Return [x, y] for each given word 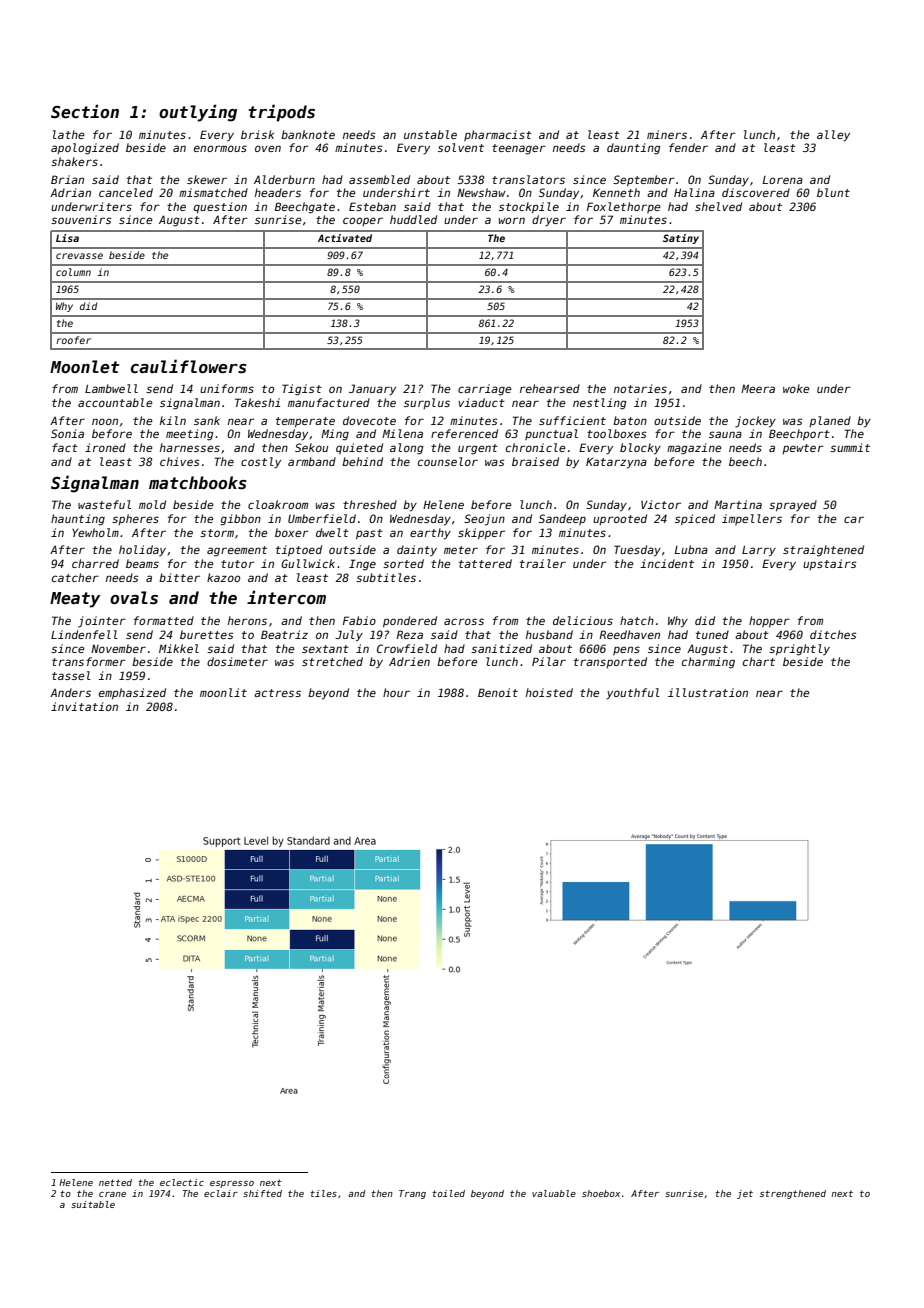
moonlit [223, 692]
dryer [549, 221]
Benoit [498, 692]
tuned [712, 634]
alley [833, 136]
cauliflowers [189, 366]
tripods [281, 113]
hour [396, 692]
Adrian [70, 192]
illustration [708, 692]
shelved [718, 206]
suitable [93, 1204]
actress [277, 693]
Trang [412, 1194]
